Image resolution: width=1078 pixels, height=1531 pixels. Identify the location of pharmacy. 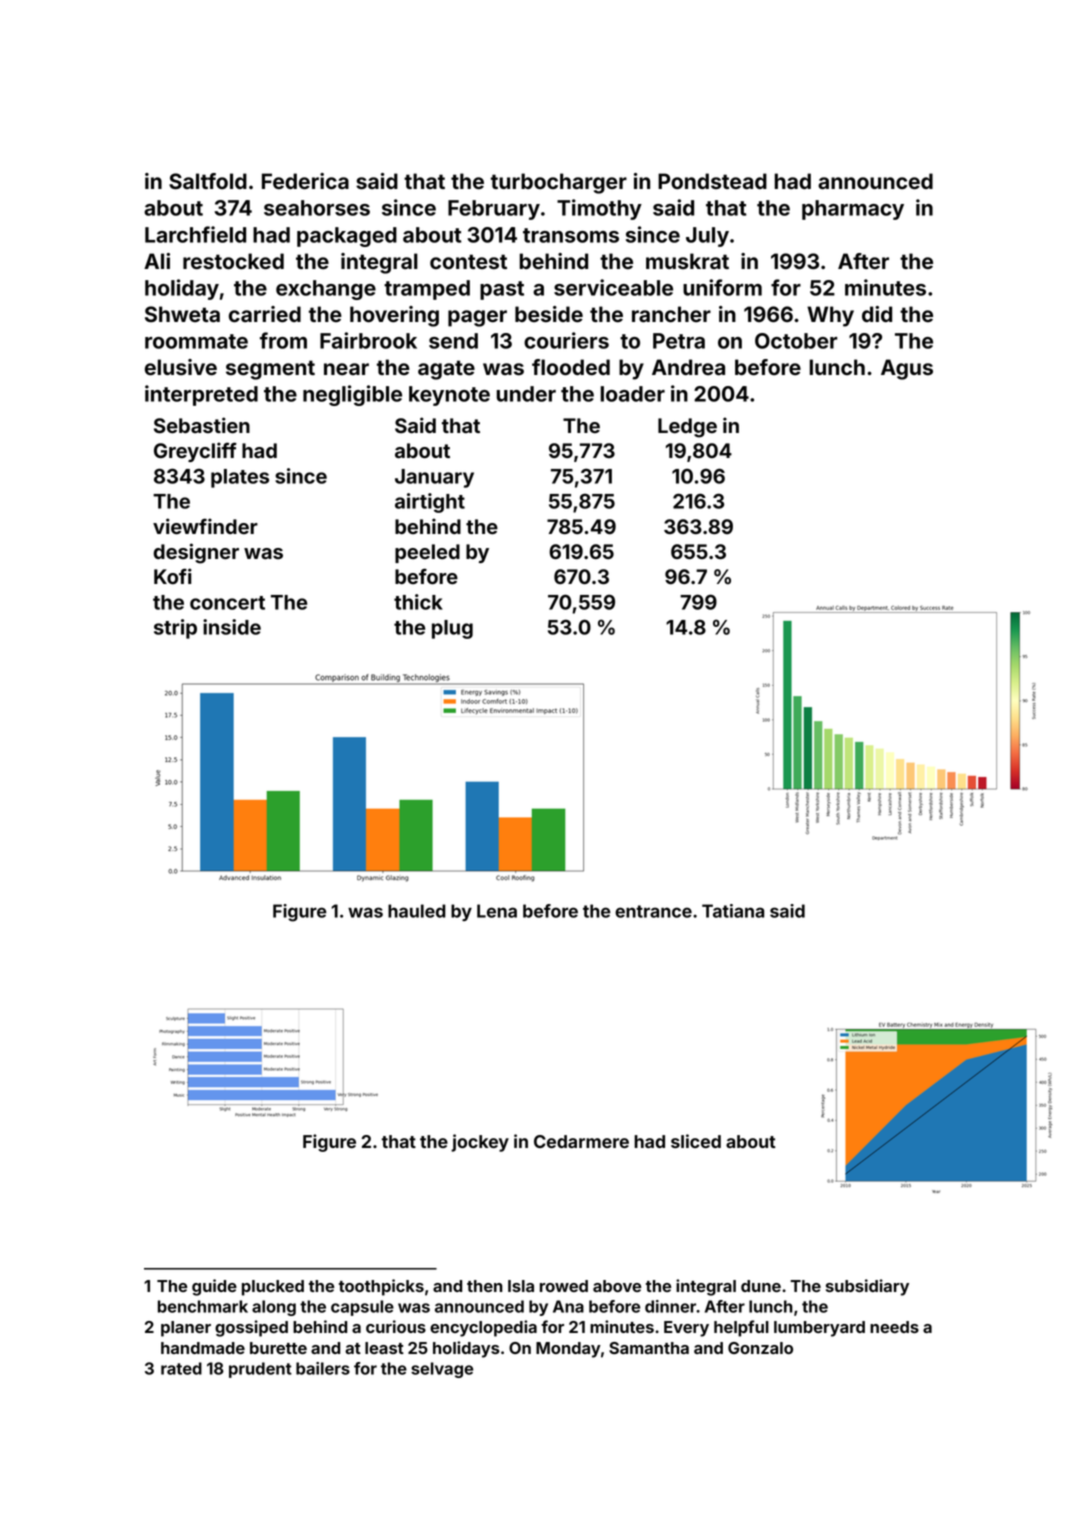
(853, 210).
